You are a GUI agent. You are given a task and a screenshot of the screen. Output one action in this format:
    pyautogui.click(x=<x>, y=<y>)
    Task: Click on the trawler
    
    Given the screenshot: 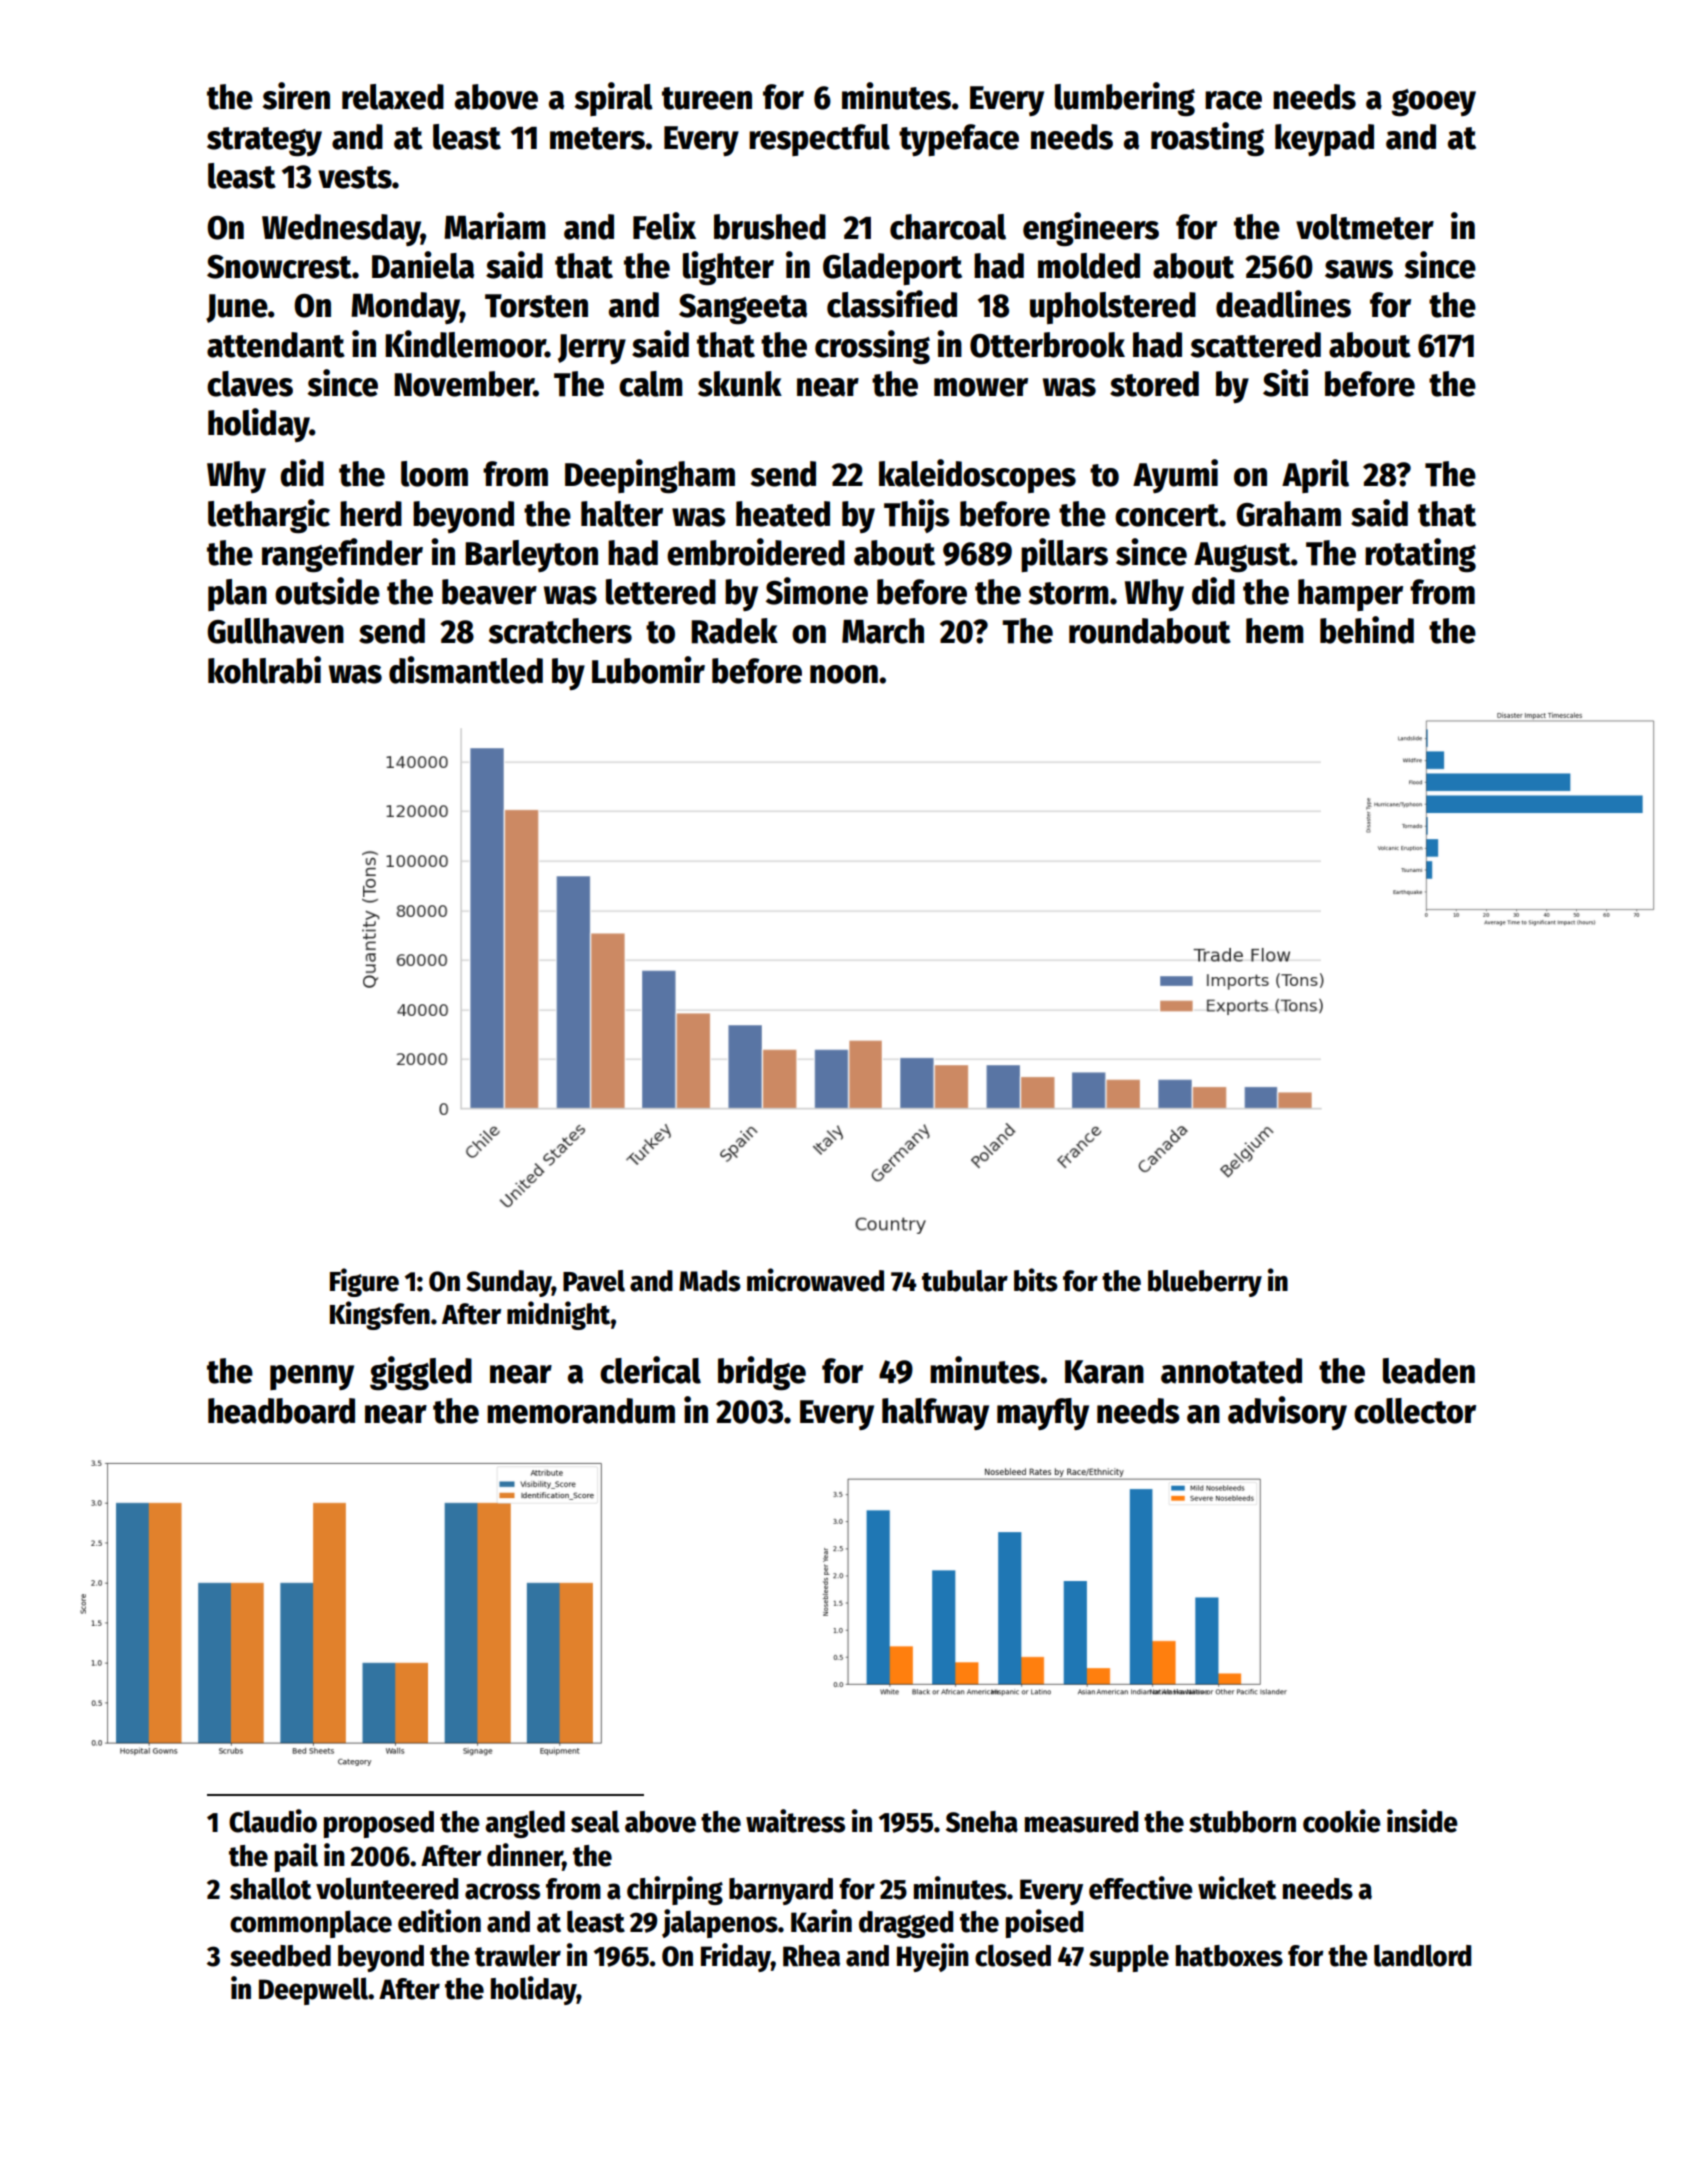 What is the action you would take?
    pyautogui.click(x=518, y=1955)
